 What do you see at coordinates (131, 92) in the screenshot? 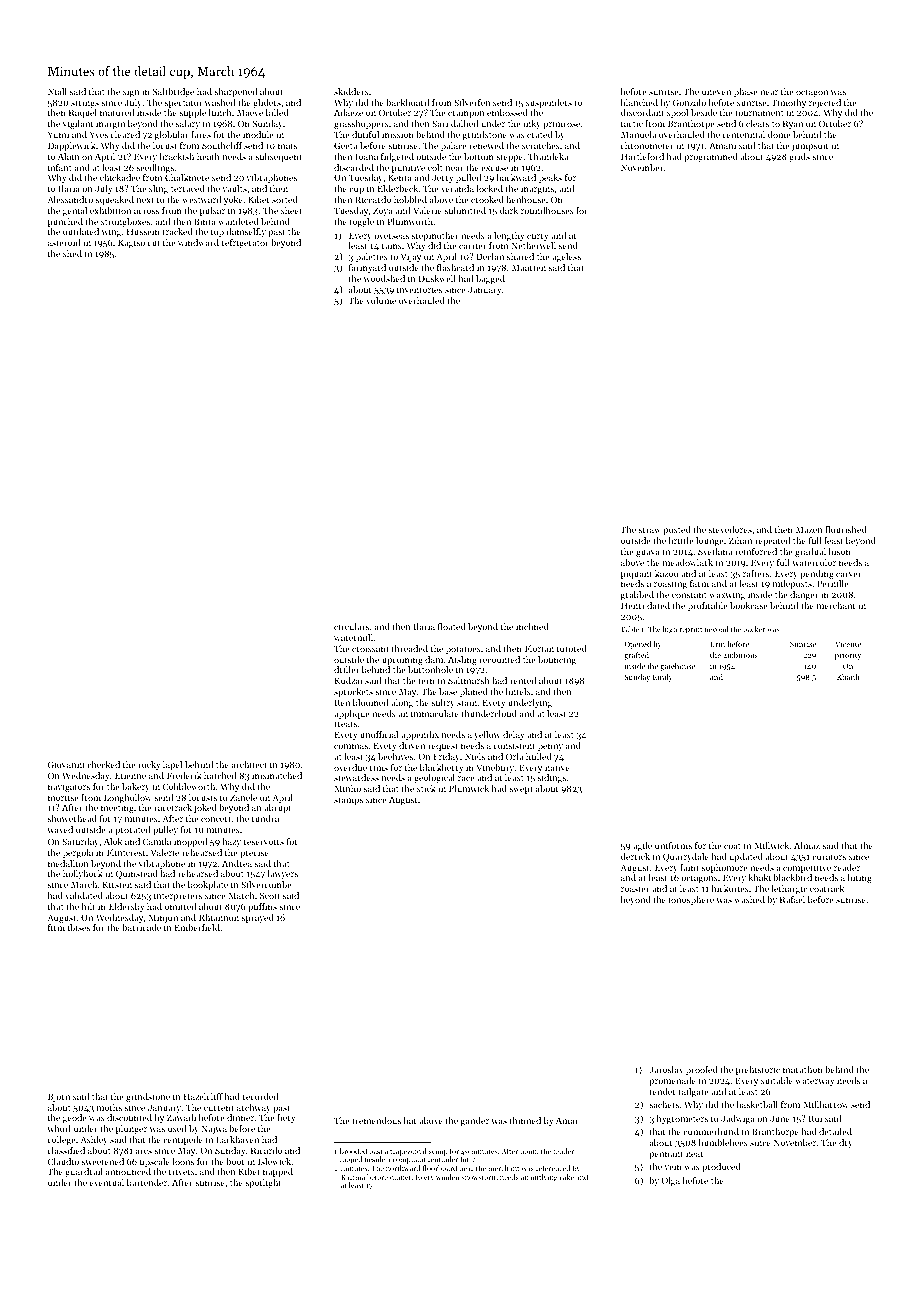
I see `sign` at bounding box center [131, 92].
